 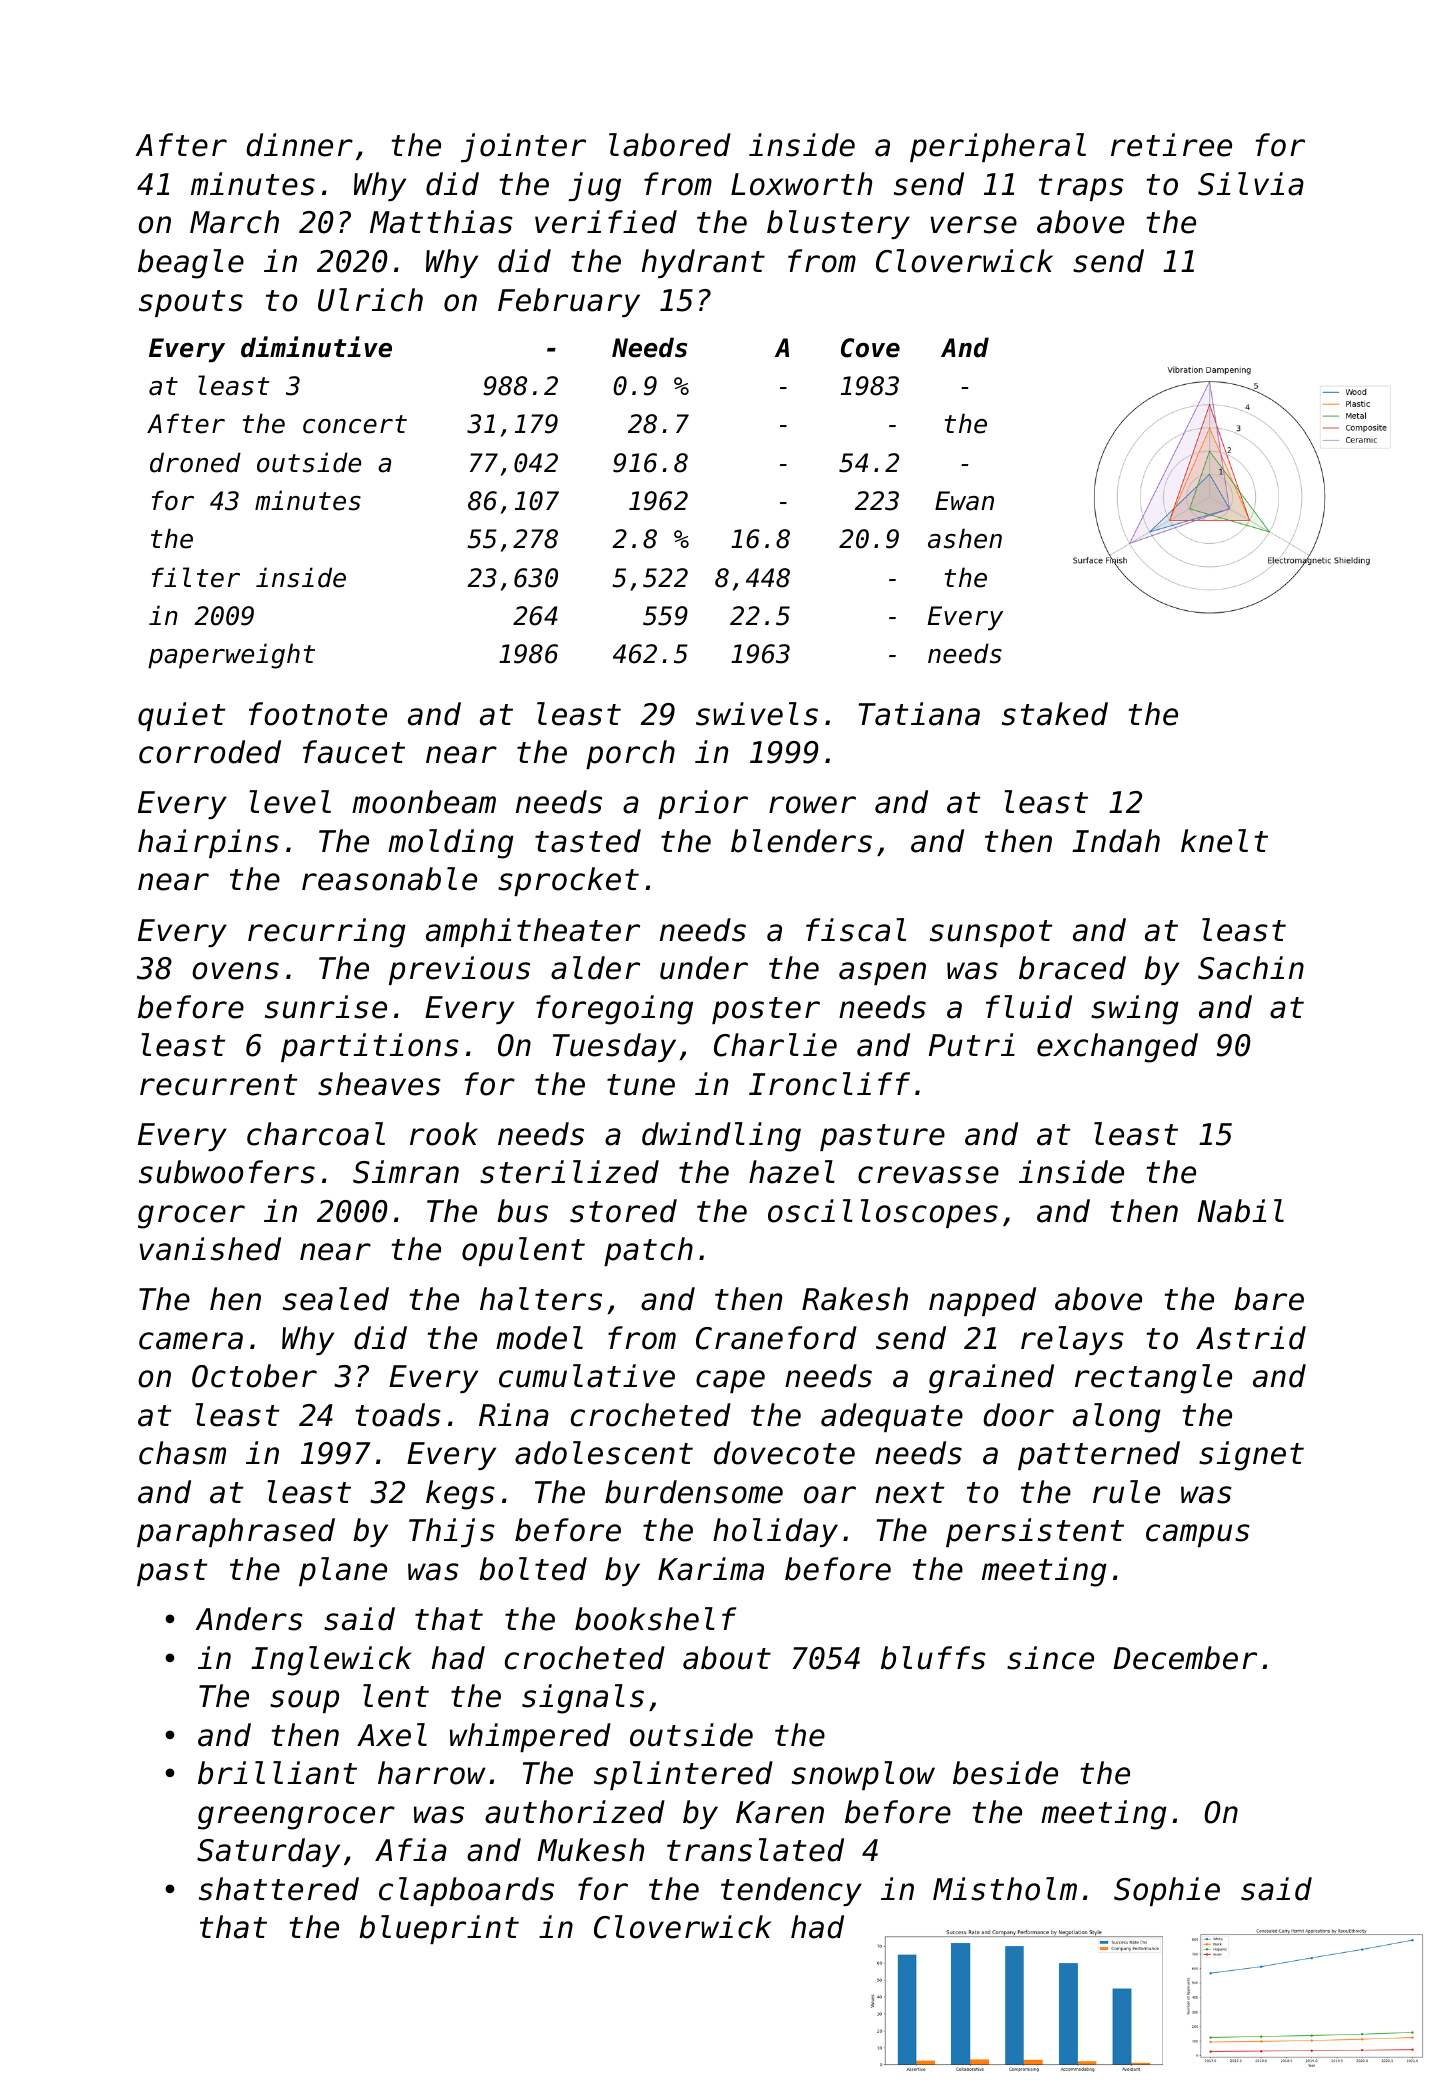 What do you see at coordinates (757, 714) in the screenshot?
I see `swivels` at bounding box center [757, 714].
